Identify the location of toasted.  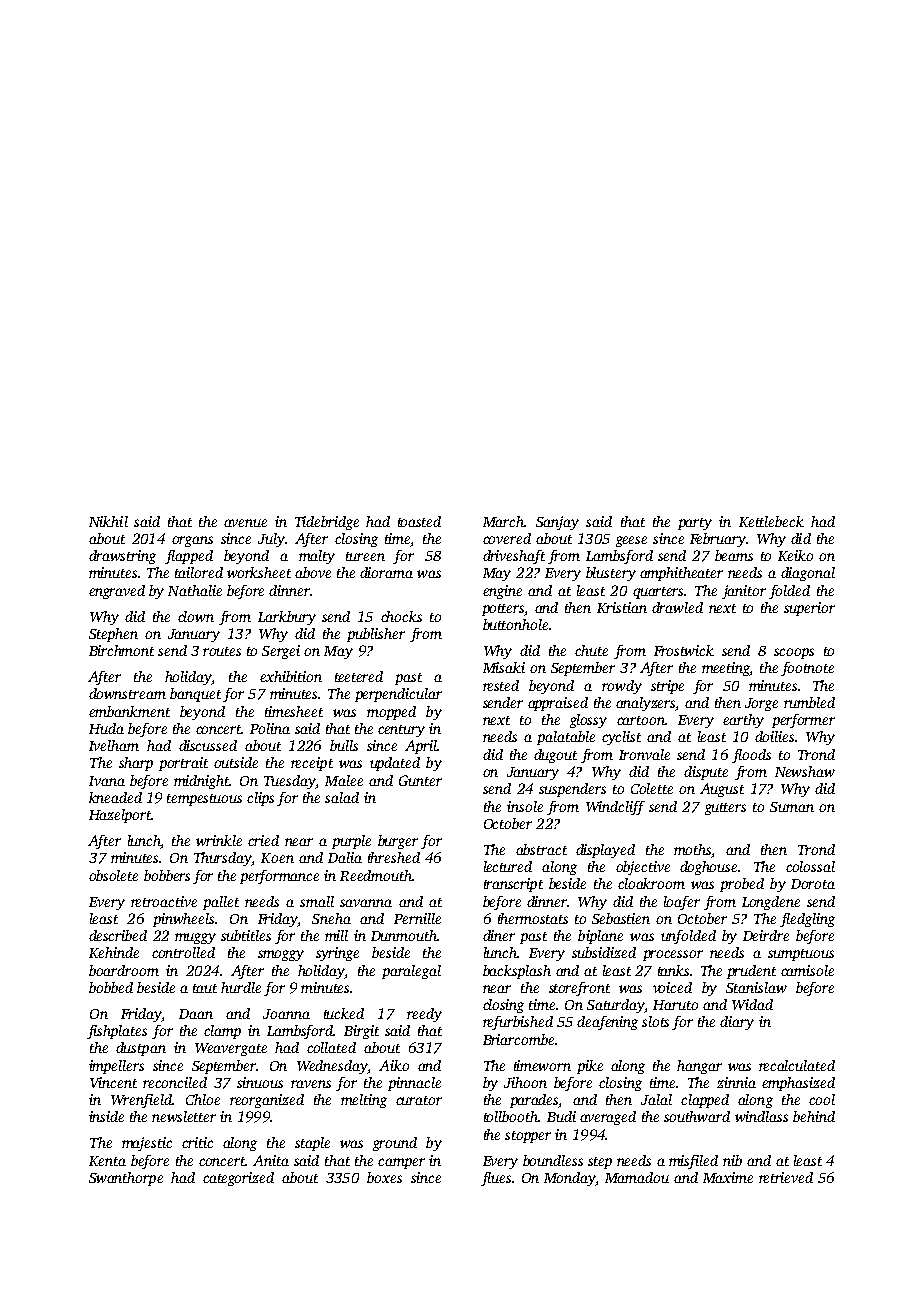
(419, 521).
